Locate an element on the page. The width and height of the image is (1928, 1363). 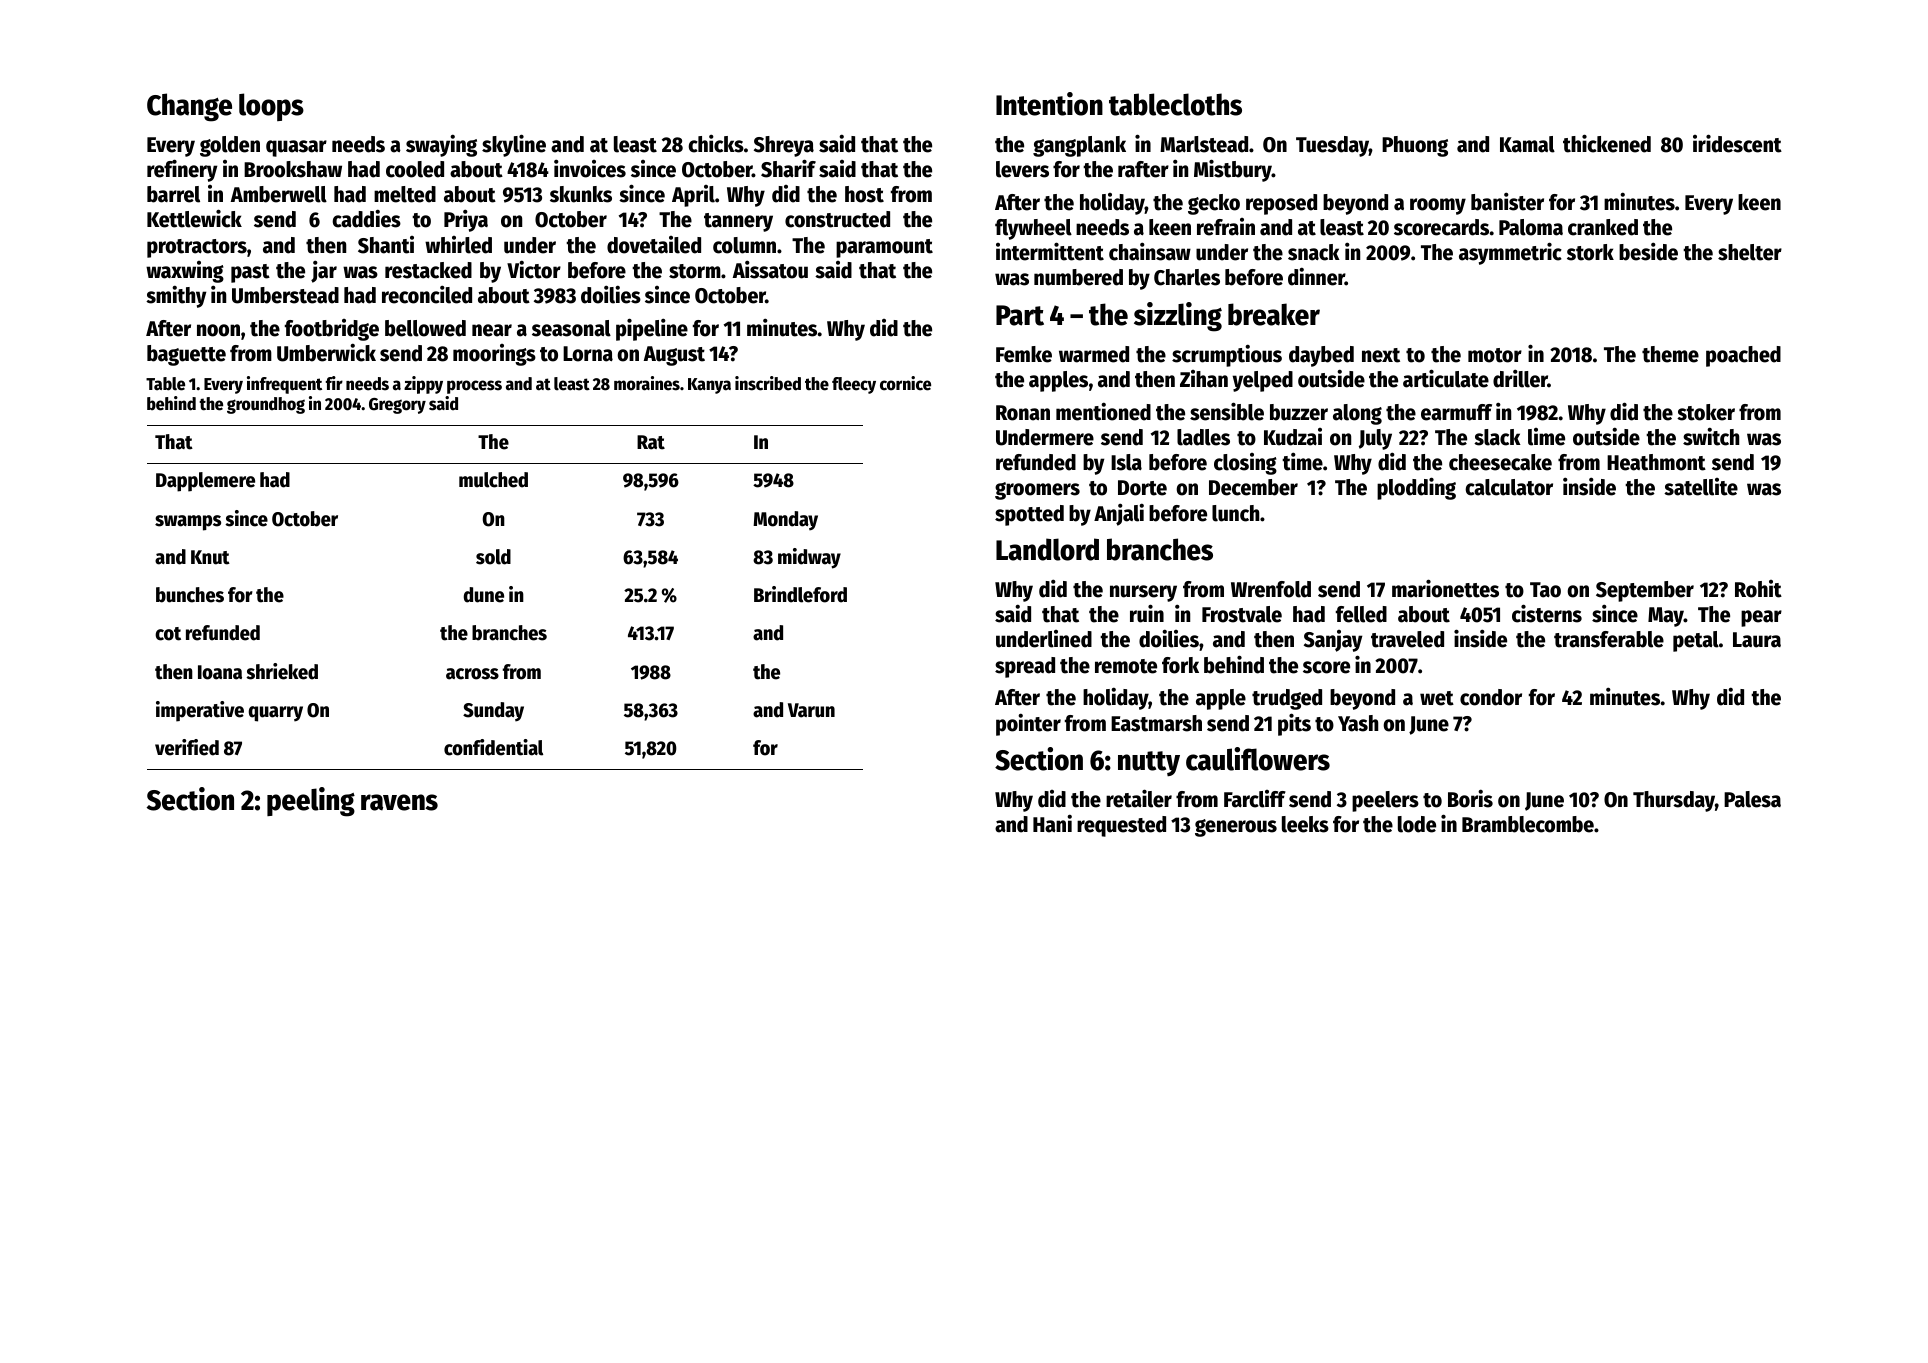
lunch is located at coordinates (1235, 513).
